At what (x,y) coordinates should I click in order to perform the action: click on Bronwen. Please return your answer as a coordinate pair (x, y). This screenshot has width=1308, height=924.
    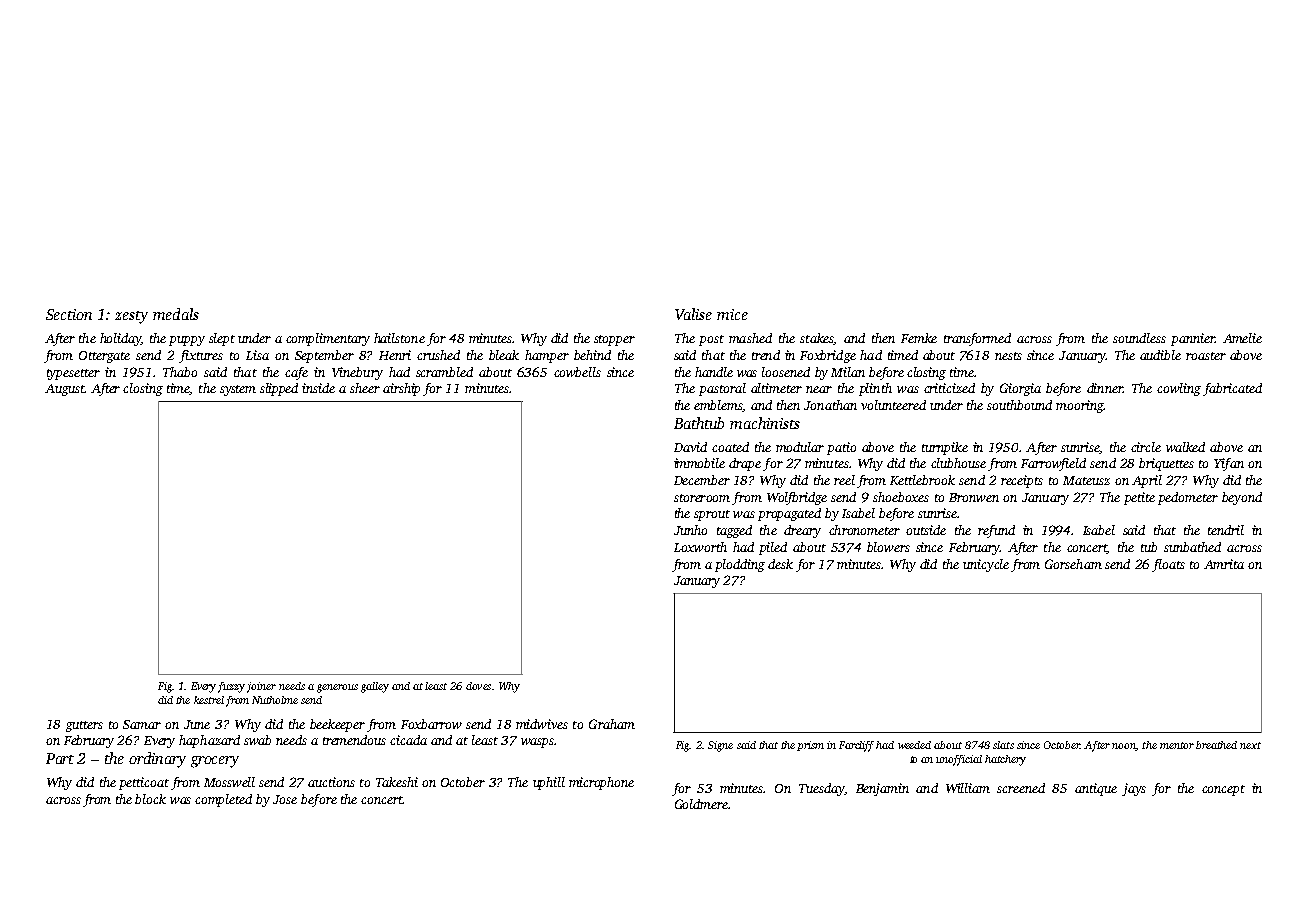
    Looking at the image, I should click on (974, 497).
